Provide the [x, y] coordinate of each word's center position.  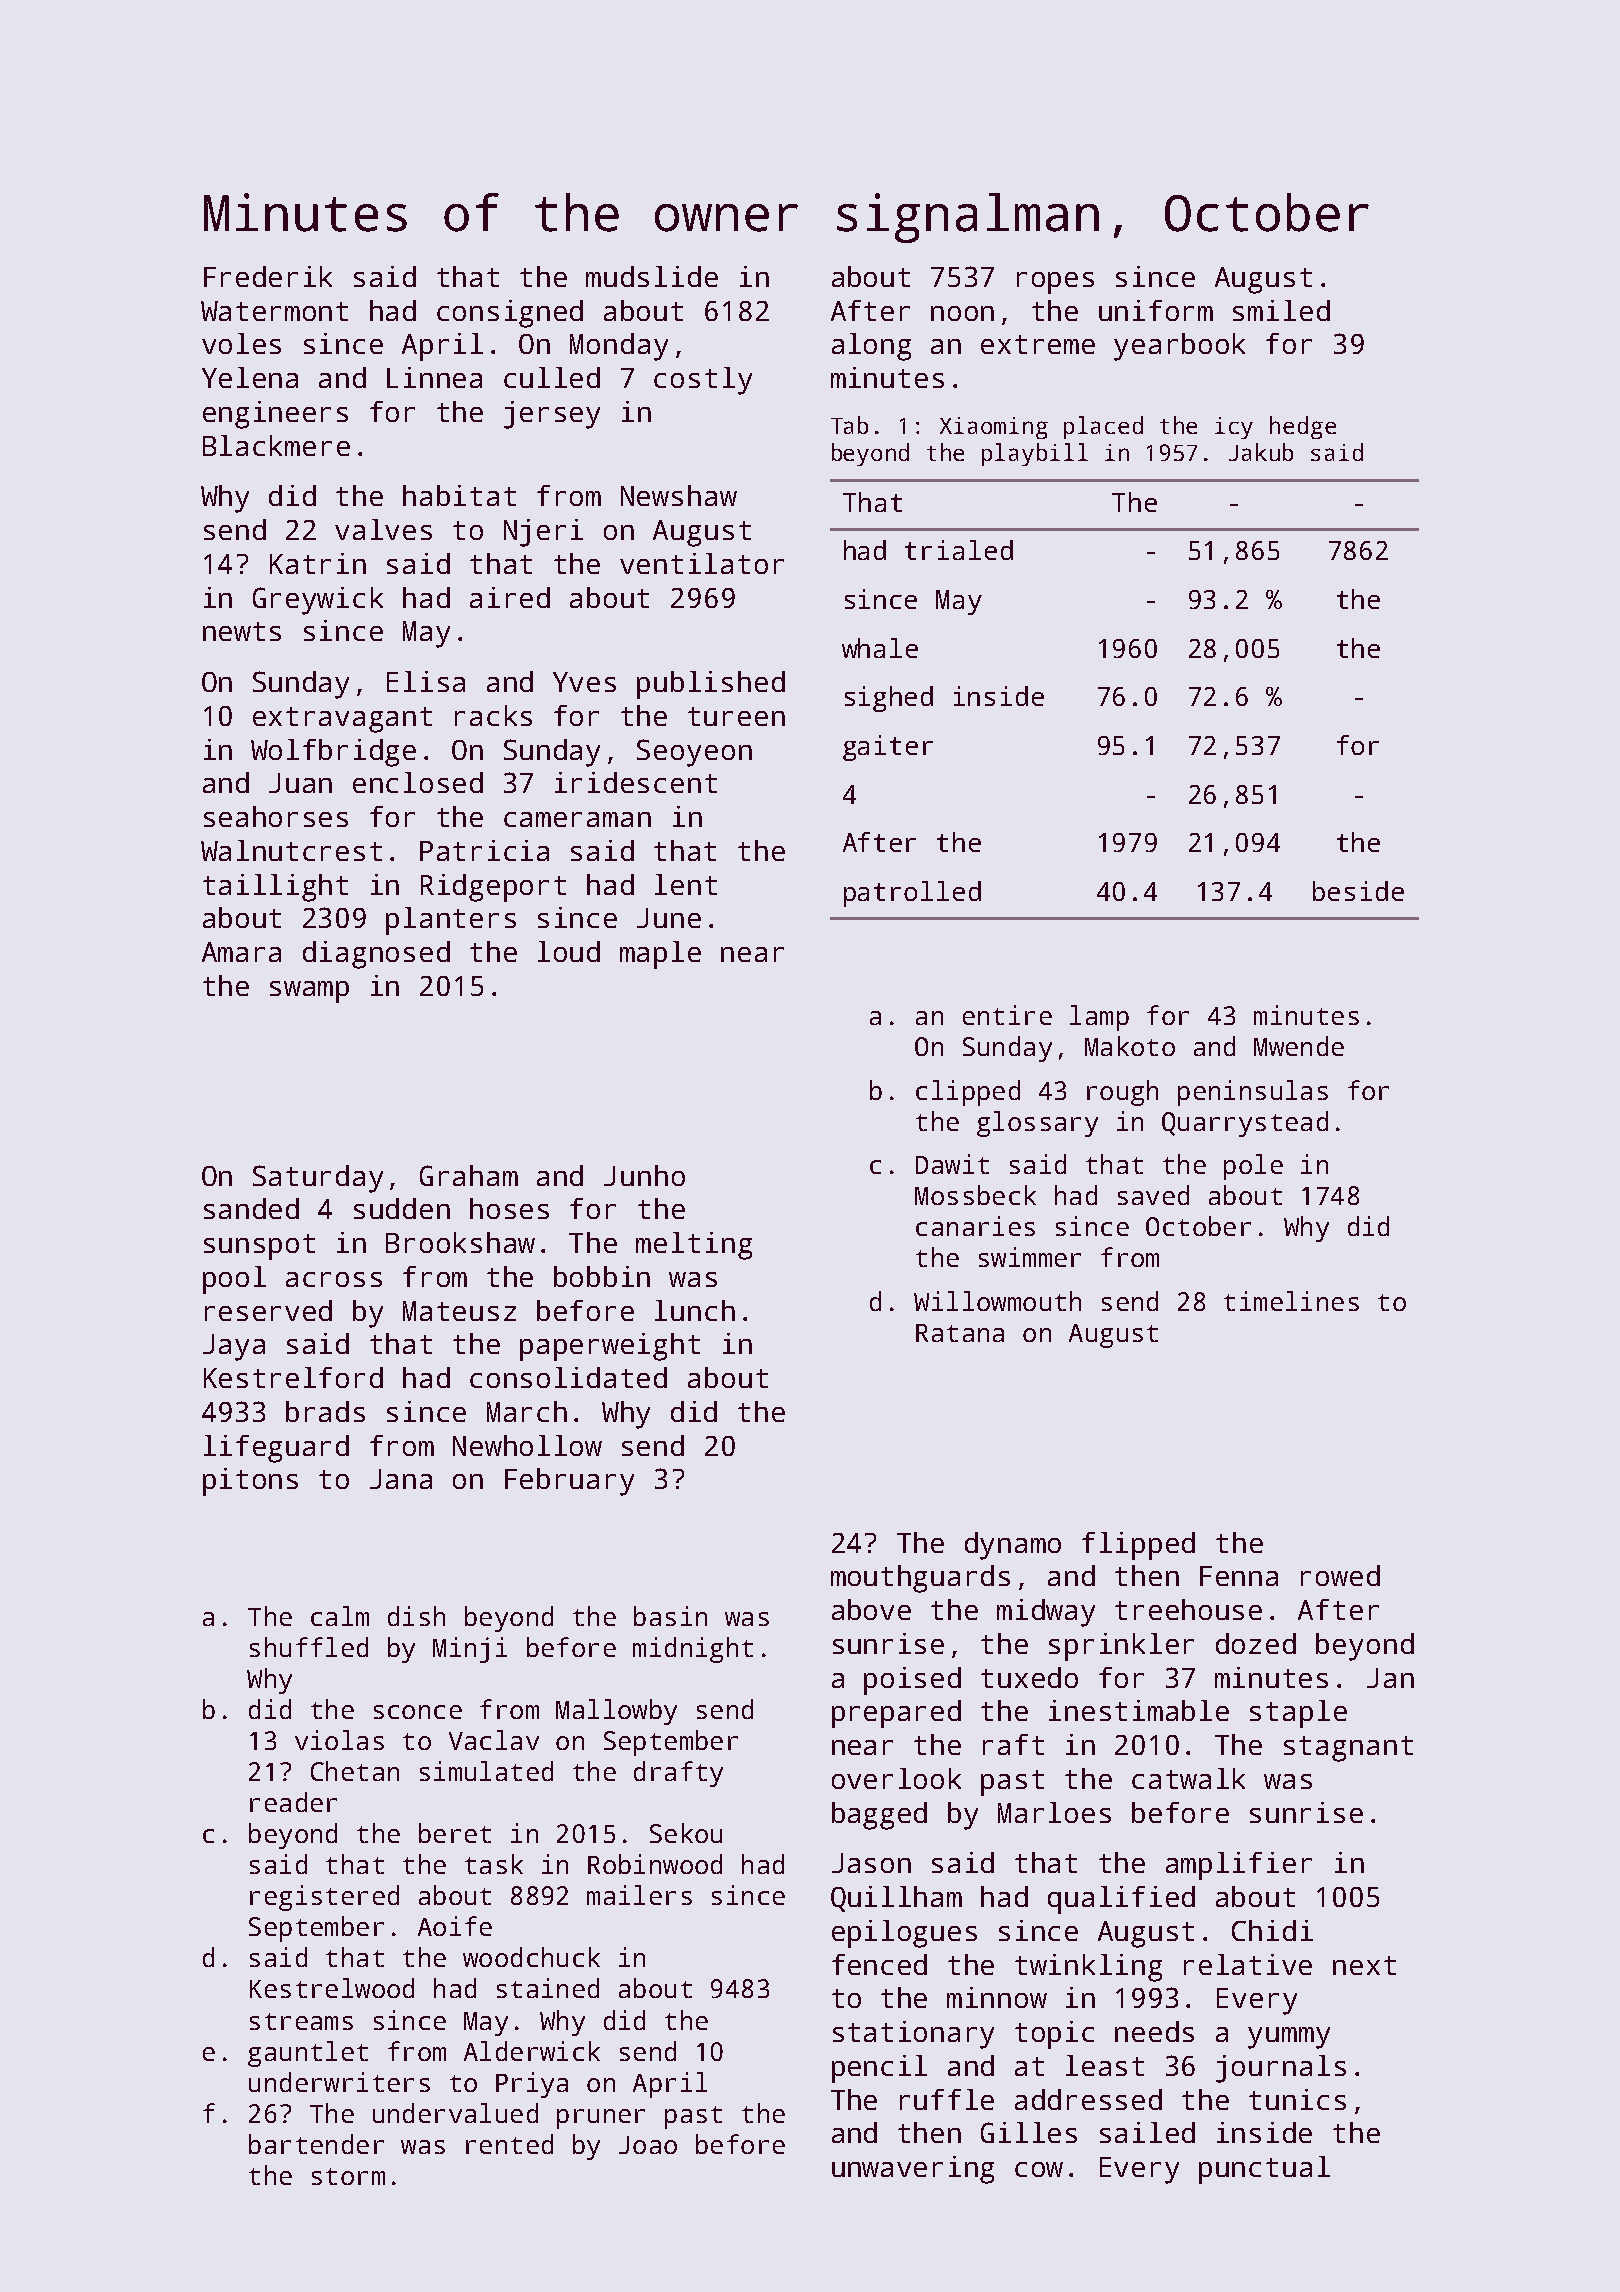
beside [1358, 891]
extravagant [342, 720]
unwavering [913, 2170]
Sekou [686, 1833]
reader [293, 1802]
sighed [889, 699]
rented [509, 2144]
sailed [1147, 2132]
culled [552, 377]
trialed [959, 550]
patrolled [912, 894]
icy [1234, 428]
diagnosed [376, 955]
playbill [1035, 454]
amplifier [1239, 1866]
